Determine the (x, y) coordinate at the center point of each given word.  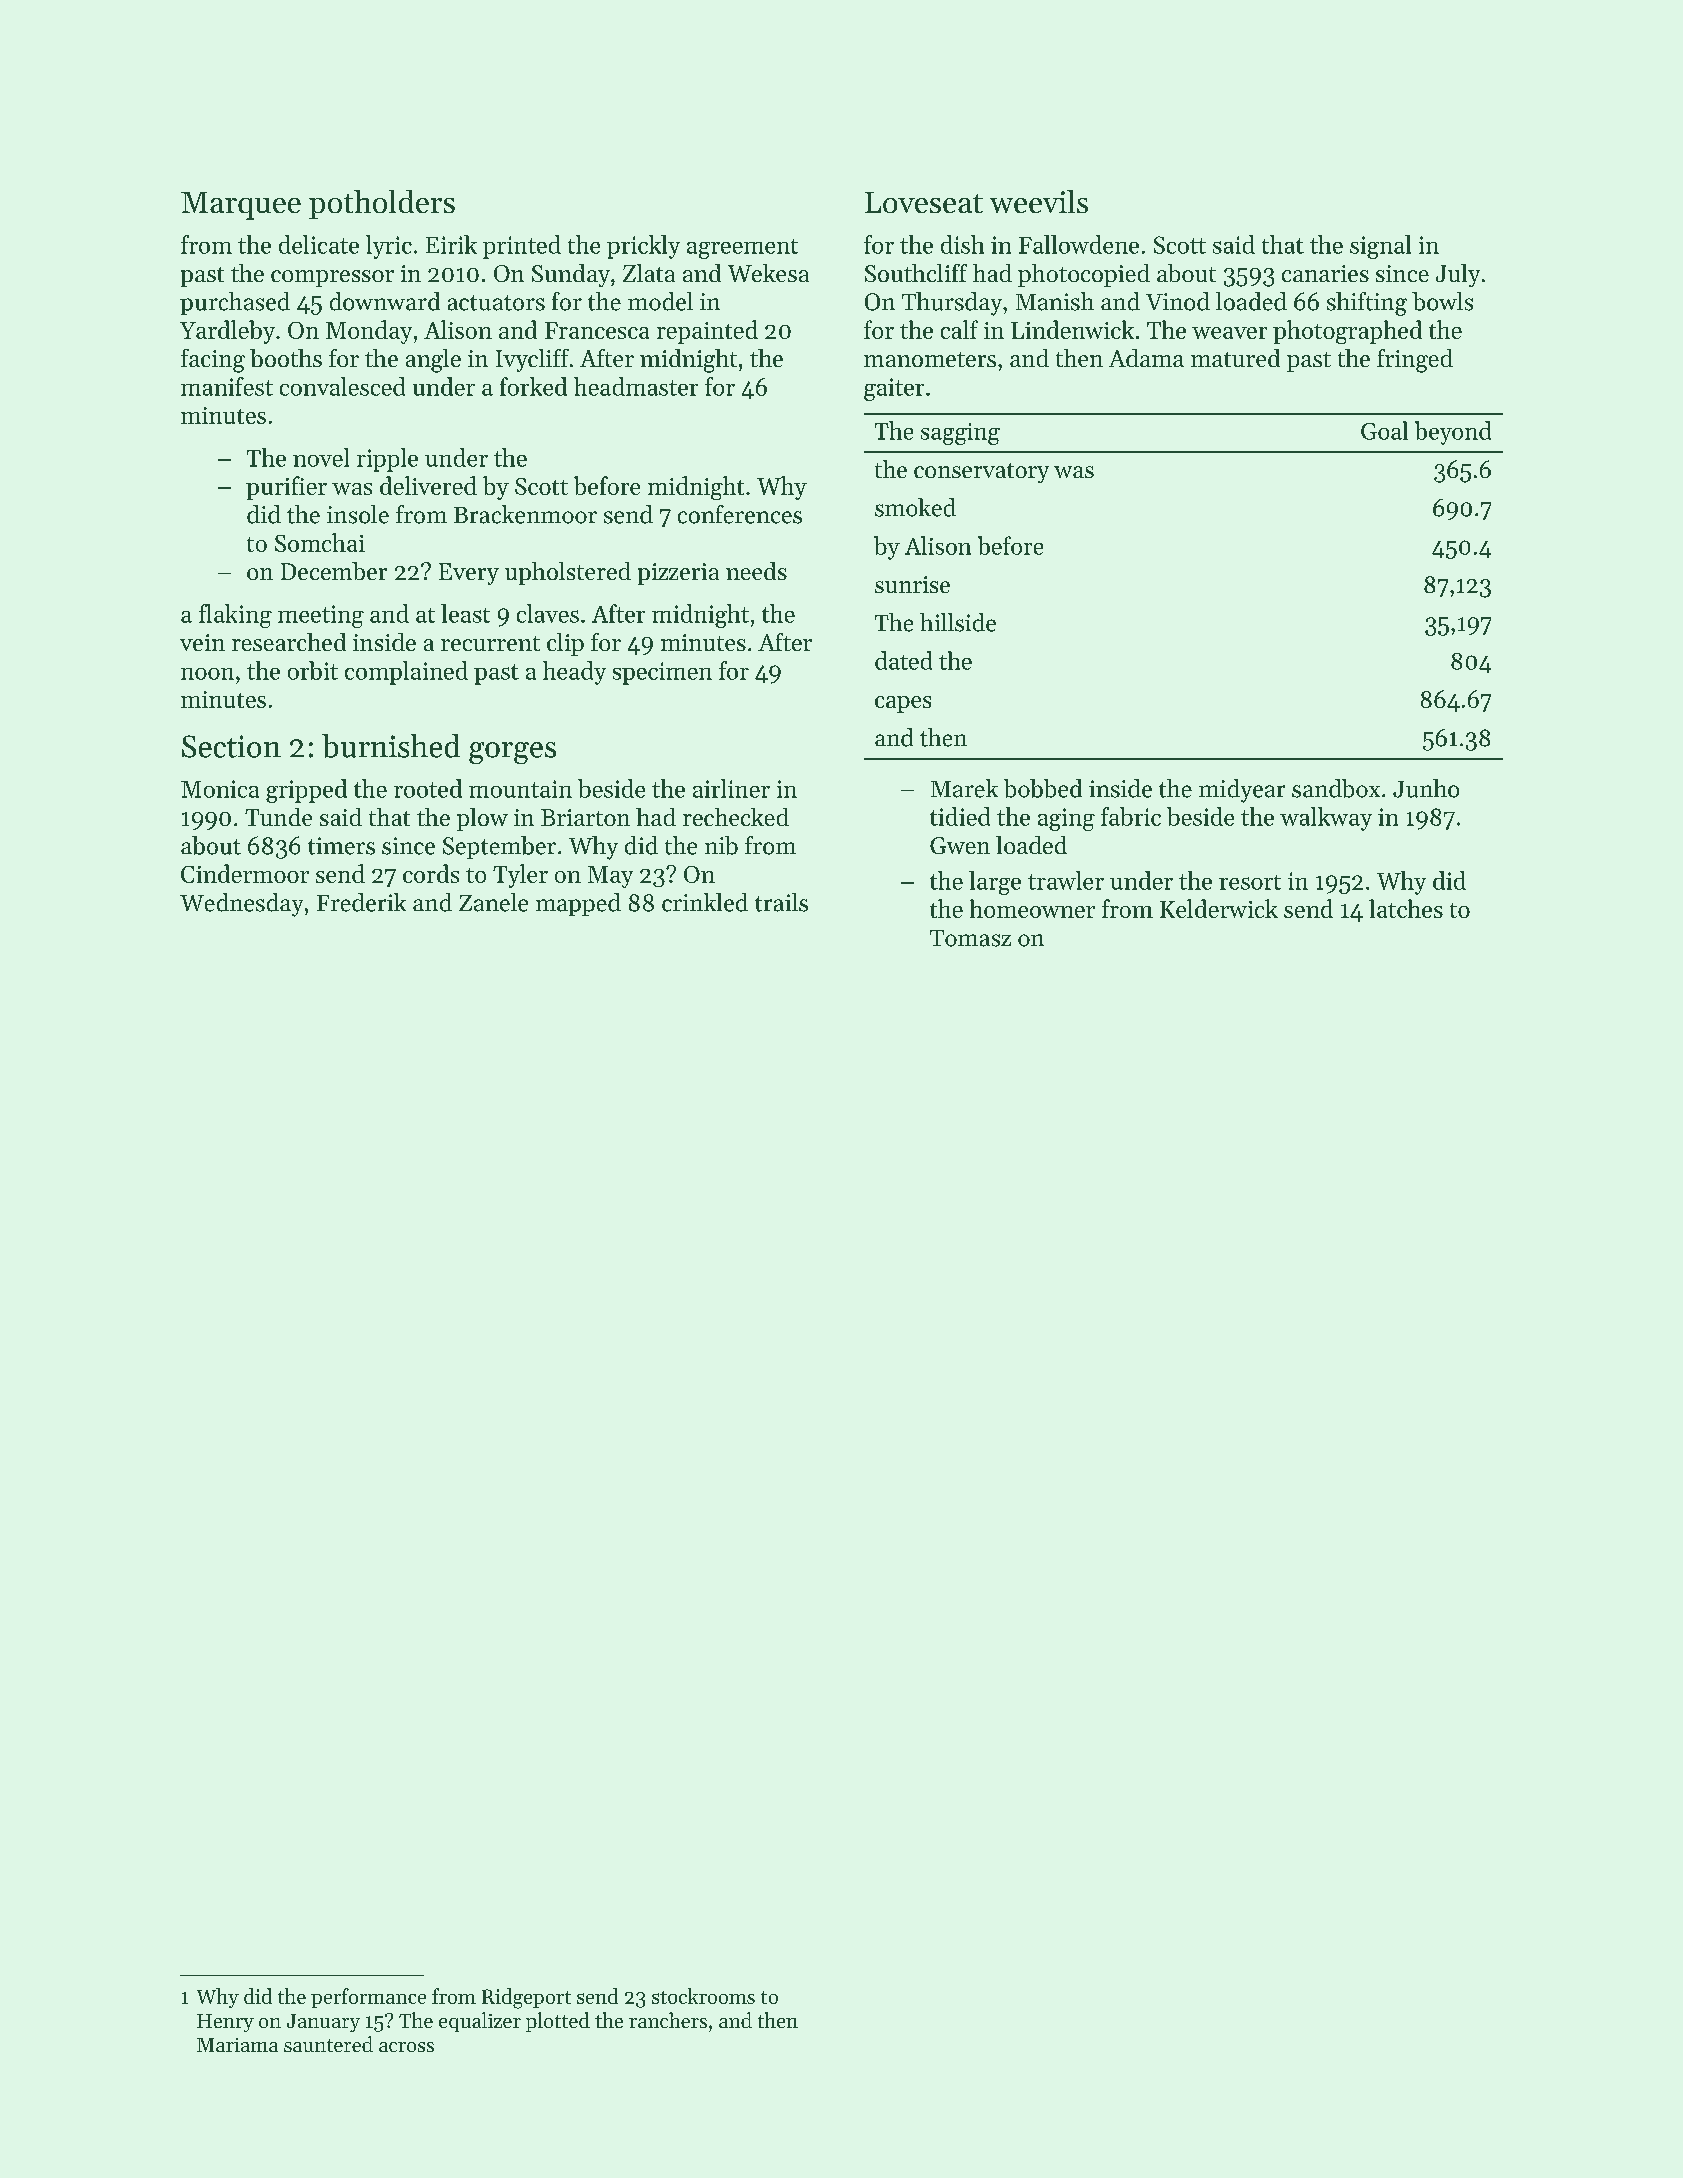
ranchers (668, 2020)
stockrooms (703, 1996)
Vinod (1178, 301)
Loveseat (924, 202)
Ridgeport (526, 1998)
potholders (382, 204)
